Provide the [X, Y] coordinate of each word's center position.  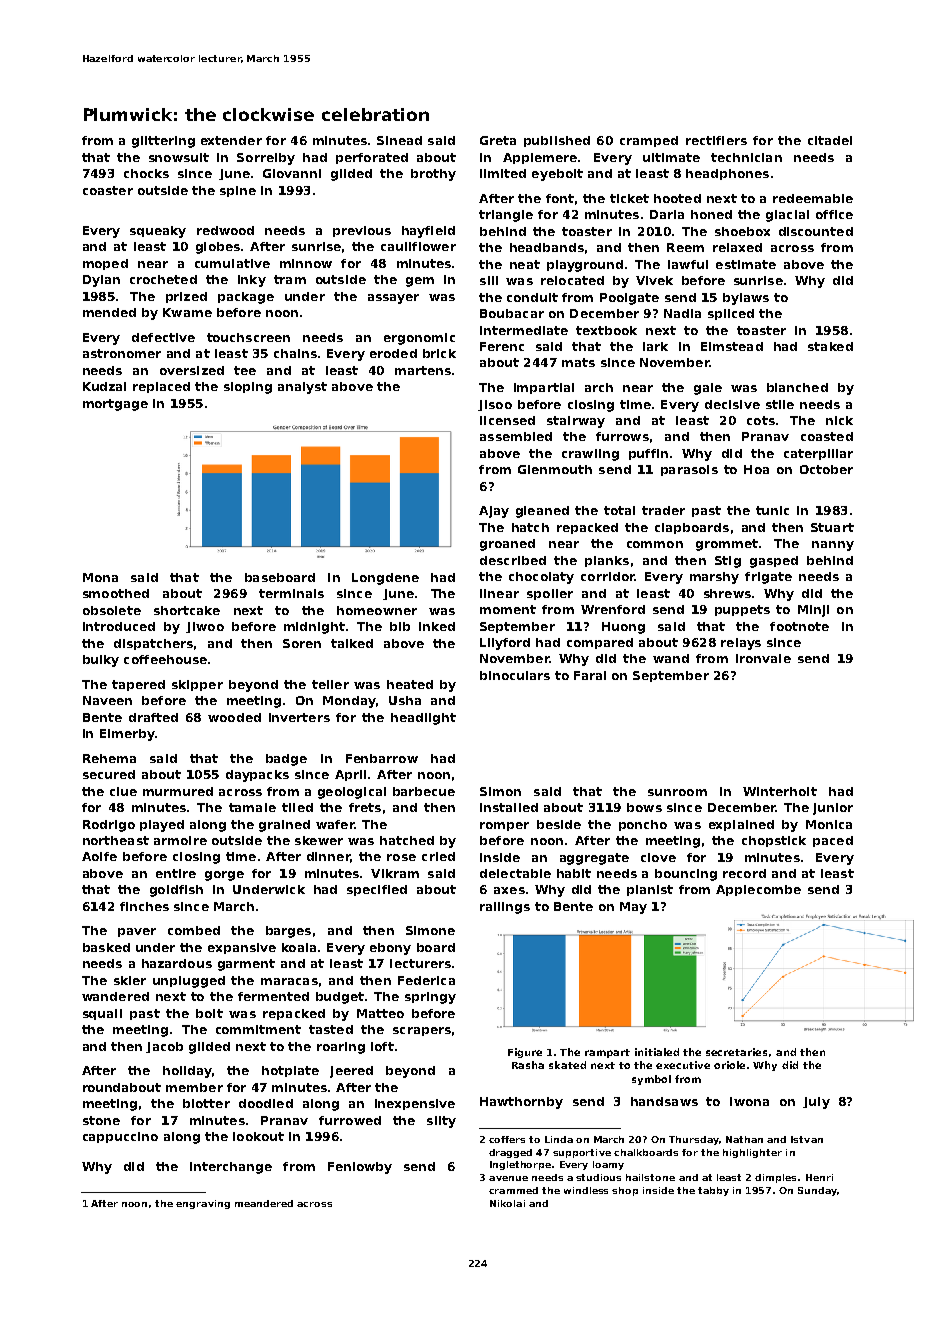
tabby [713, 1191]
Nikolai [507, 1203]
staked [830, 346]
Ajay [494, 512]
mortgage [115, 405]
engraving [203, 1204]
